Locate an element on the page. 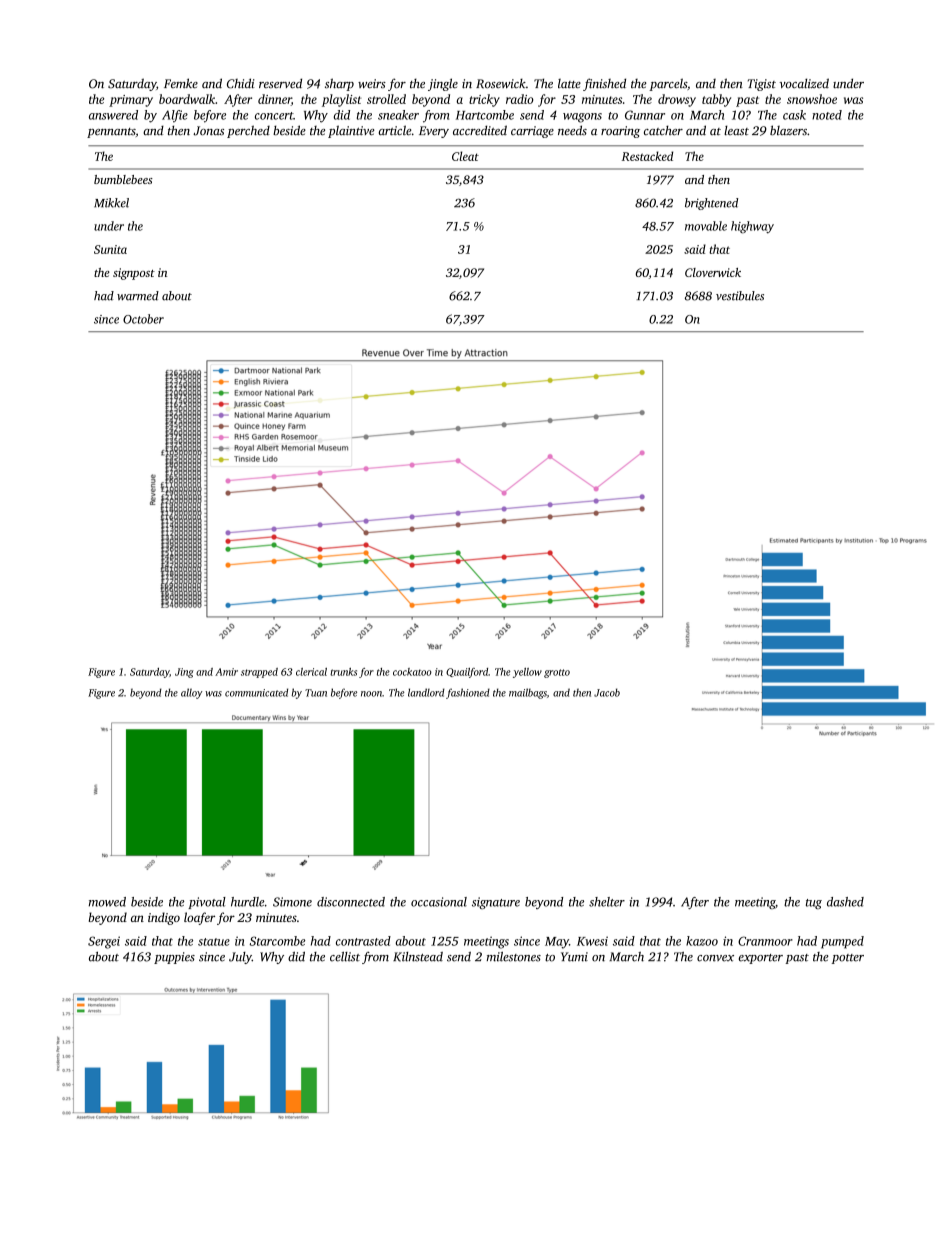  Tigist is located at coordinates (762, 85).
